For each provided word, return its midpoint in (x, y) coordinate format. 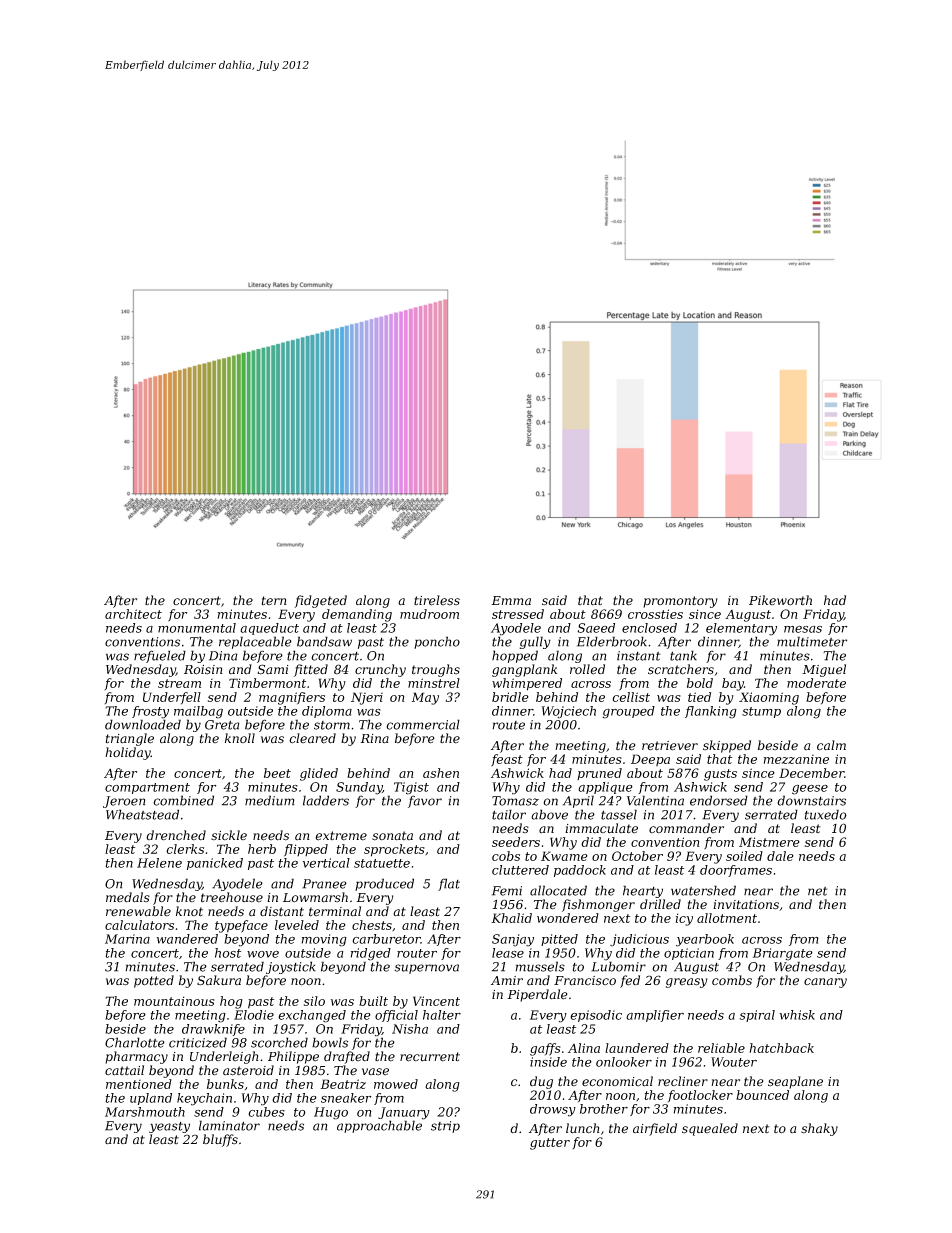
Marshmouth (145, 1112)
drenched (176, 835)
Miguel (824, 670)
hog (231, 1002)
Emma (511, 600)
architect (133, 614)
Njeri (367, 698)
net (818, 891)
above (549, 814)
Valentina (655, 800)
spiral (757, 1016)
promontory (680, 602)
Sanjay (513, 940)
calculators (139, 925)
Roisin (203, 670)
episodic (596, 1016)
